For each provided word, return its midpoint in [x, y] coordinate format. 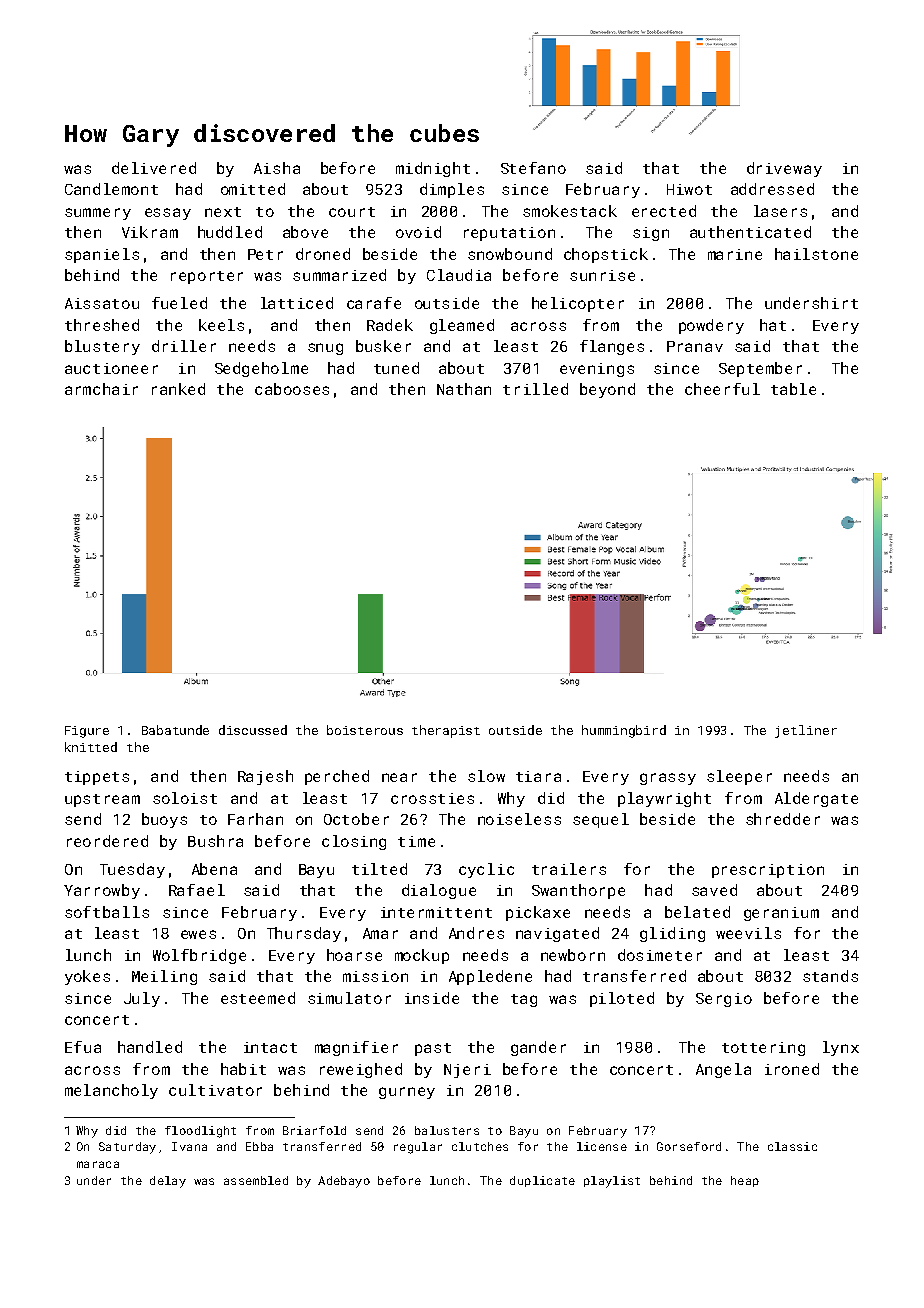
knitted [91, 747]
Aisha [277, 168]
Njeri [467, 1071]
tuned [396, 368]
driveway [784, 169]
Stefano [533, 168]
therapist [446, 731]
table [793, 389]
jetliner [806, 731]
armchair [101, 389]
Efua [83, 1047]
